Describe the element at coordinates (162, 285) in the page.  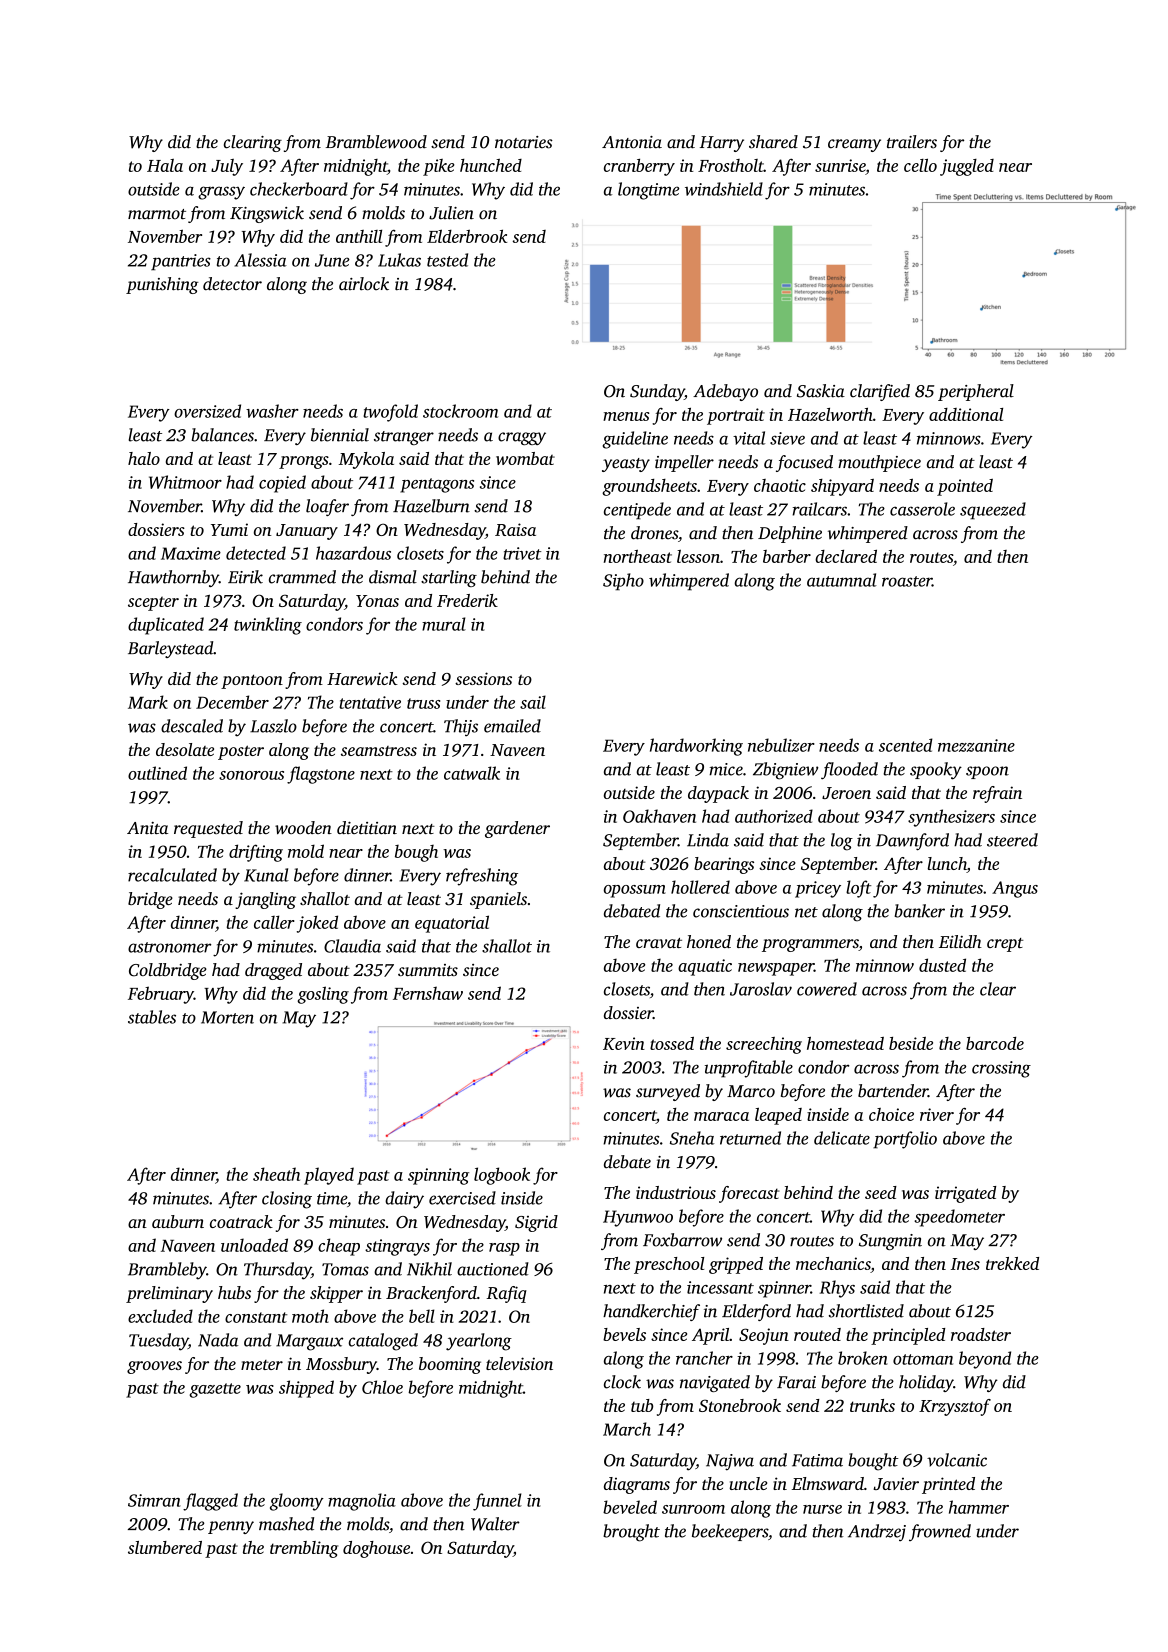
I see `punishing` at that location.
